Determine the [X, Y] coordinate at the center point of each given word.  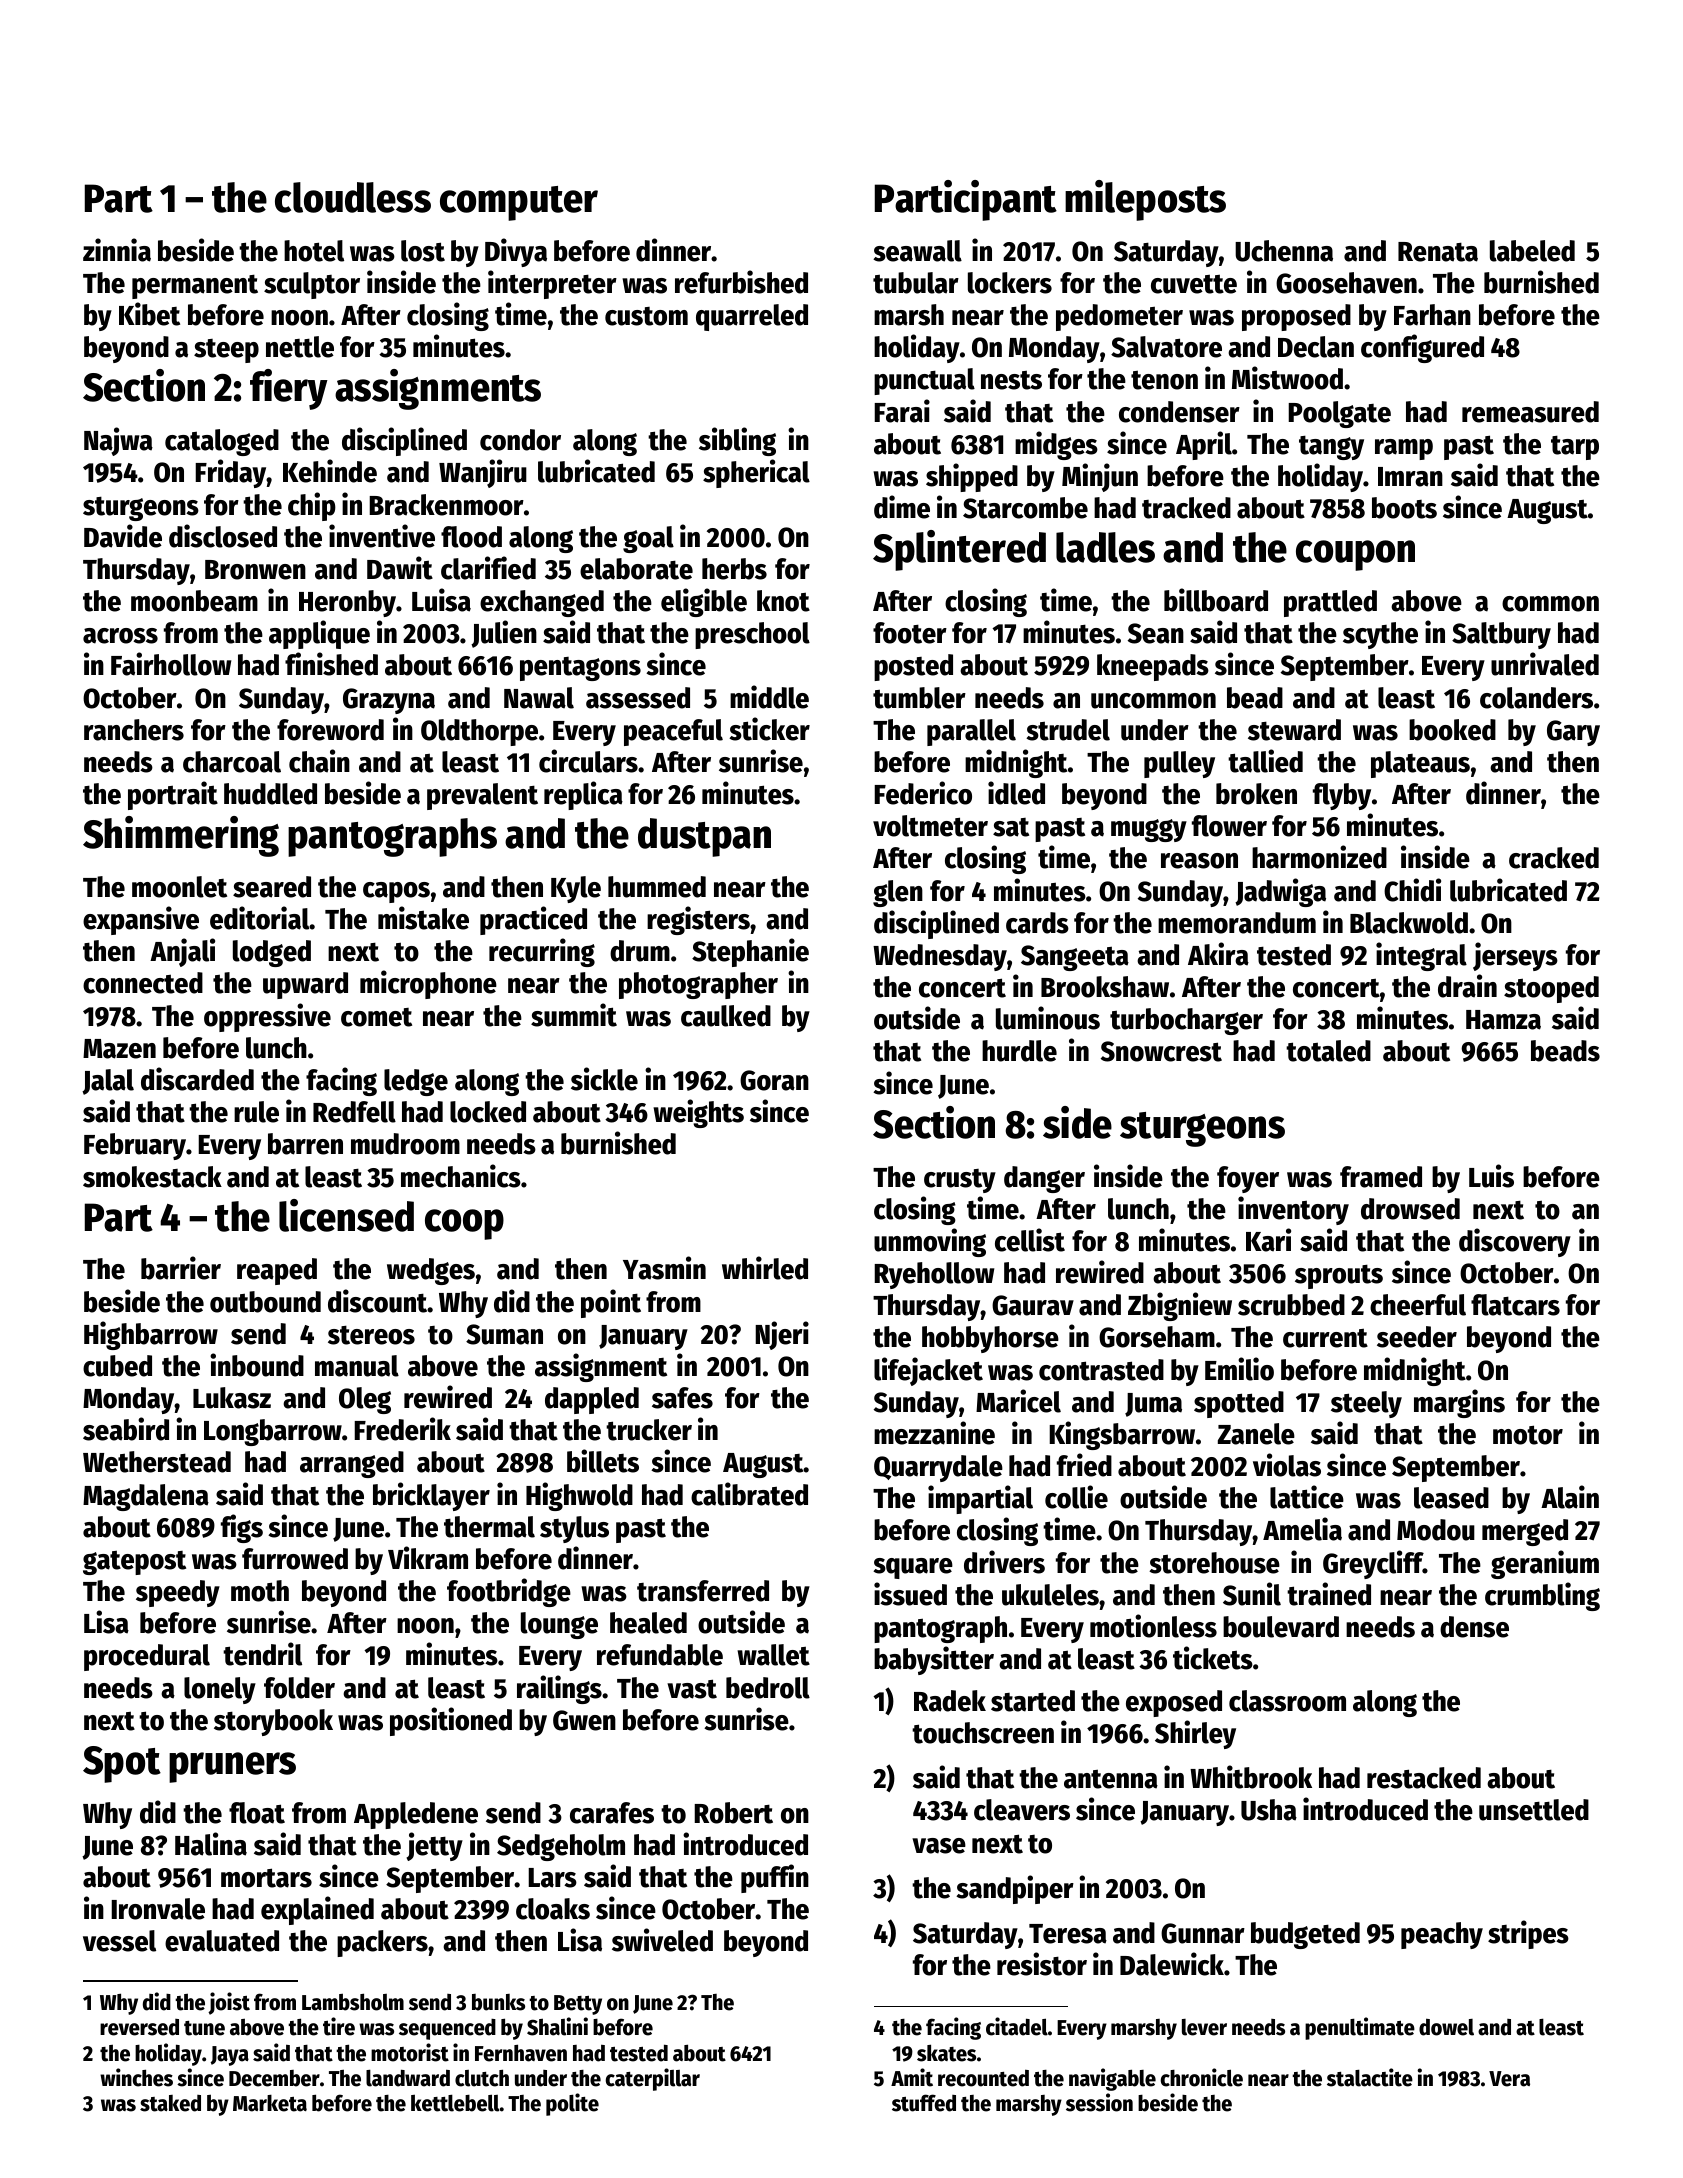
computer [519, 203]
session [1099, 2102]
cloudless [353, 197]
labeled [1532, 251]
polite [572, 2104]
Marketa [270, 2103]
